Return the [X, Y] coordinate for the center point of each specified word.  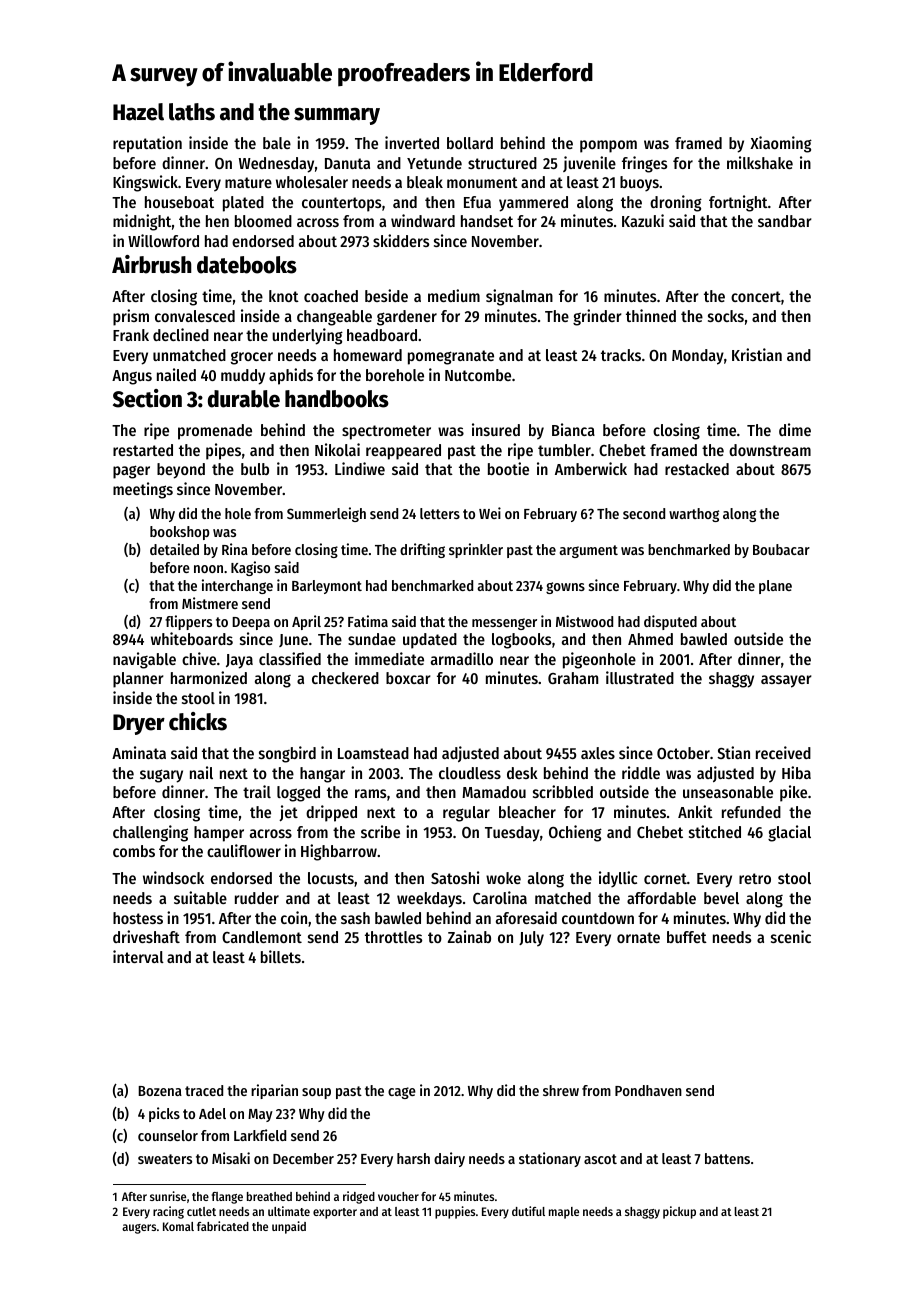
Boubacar [781, 549]
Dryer [139, 724]
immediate [389, 658]
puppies [455, 1212]
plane [775, 587]
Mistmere [210, 603]
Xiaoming [781, 144]
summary [337, 116]
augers [139, 1229]
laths [192, 112]
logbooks [521, 641]
